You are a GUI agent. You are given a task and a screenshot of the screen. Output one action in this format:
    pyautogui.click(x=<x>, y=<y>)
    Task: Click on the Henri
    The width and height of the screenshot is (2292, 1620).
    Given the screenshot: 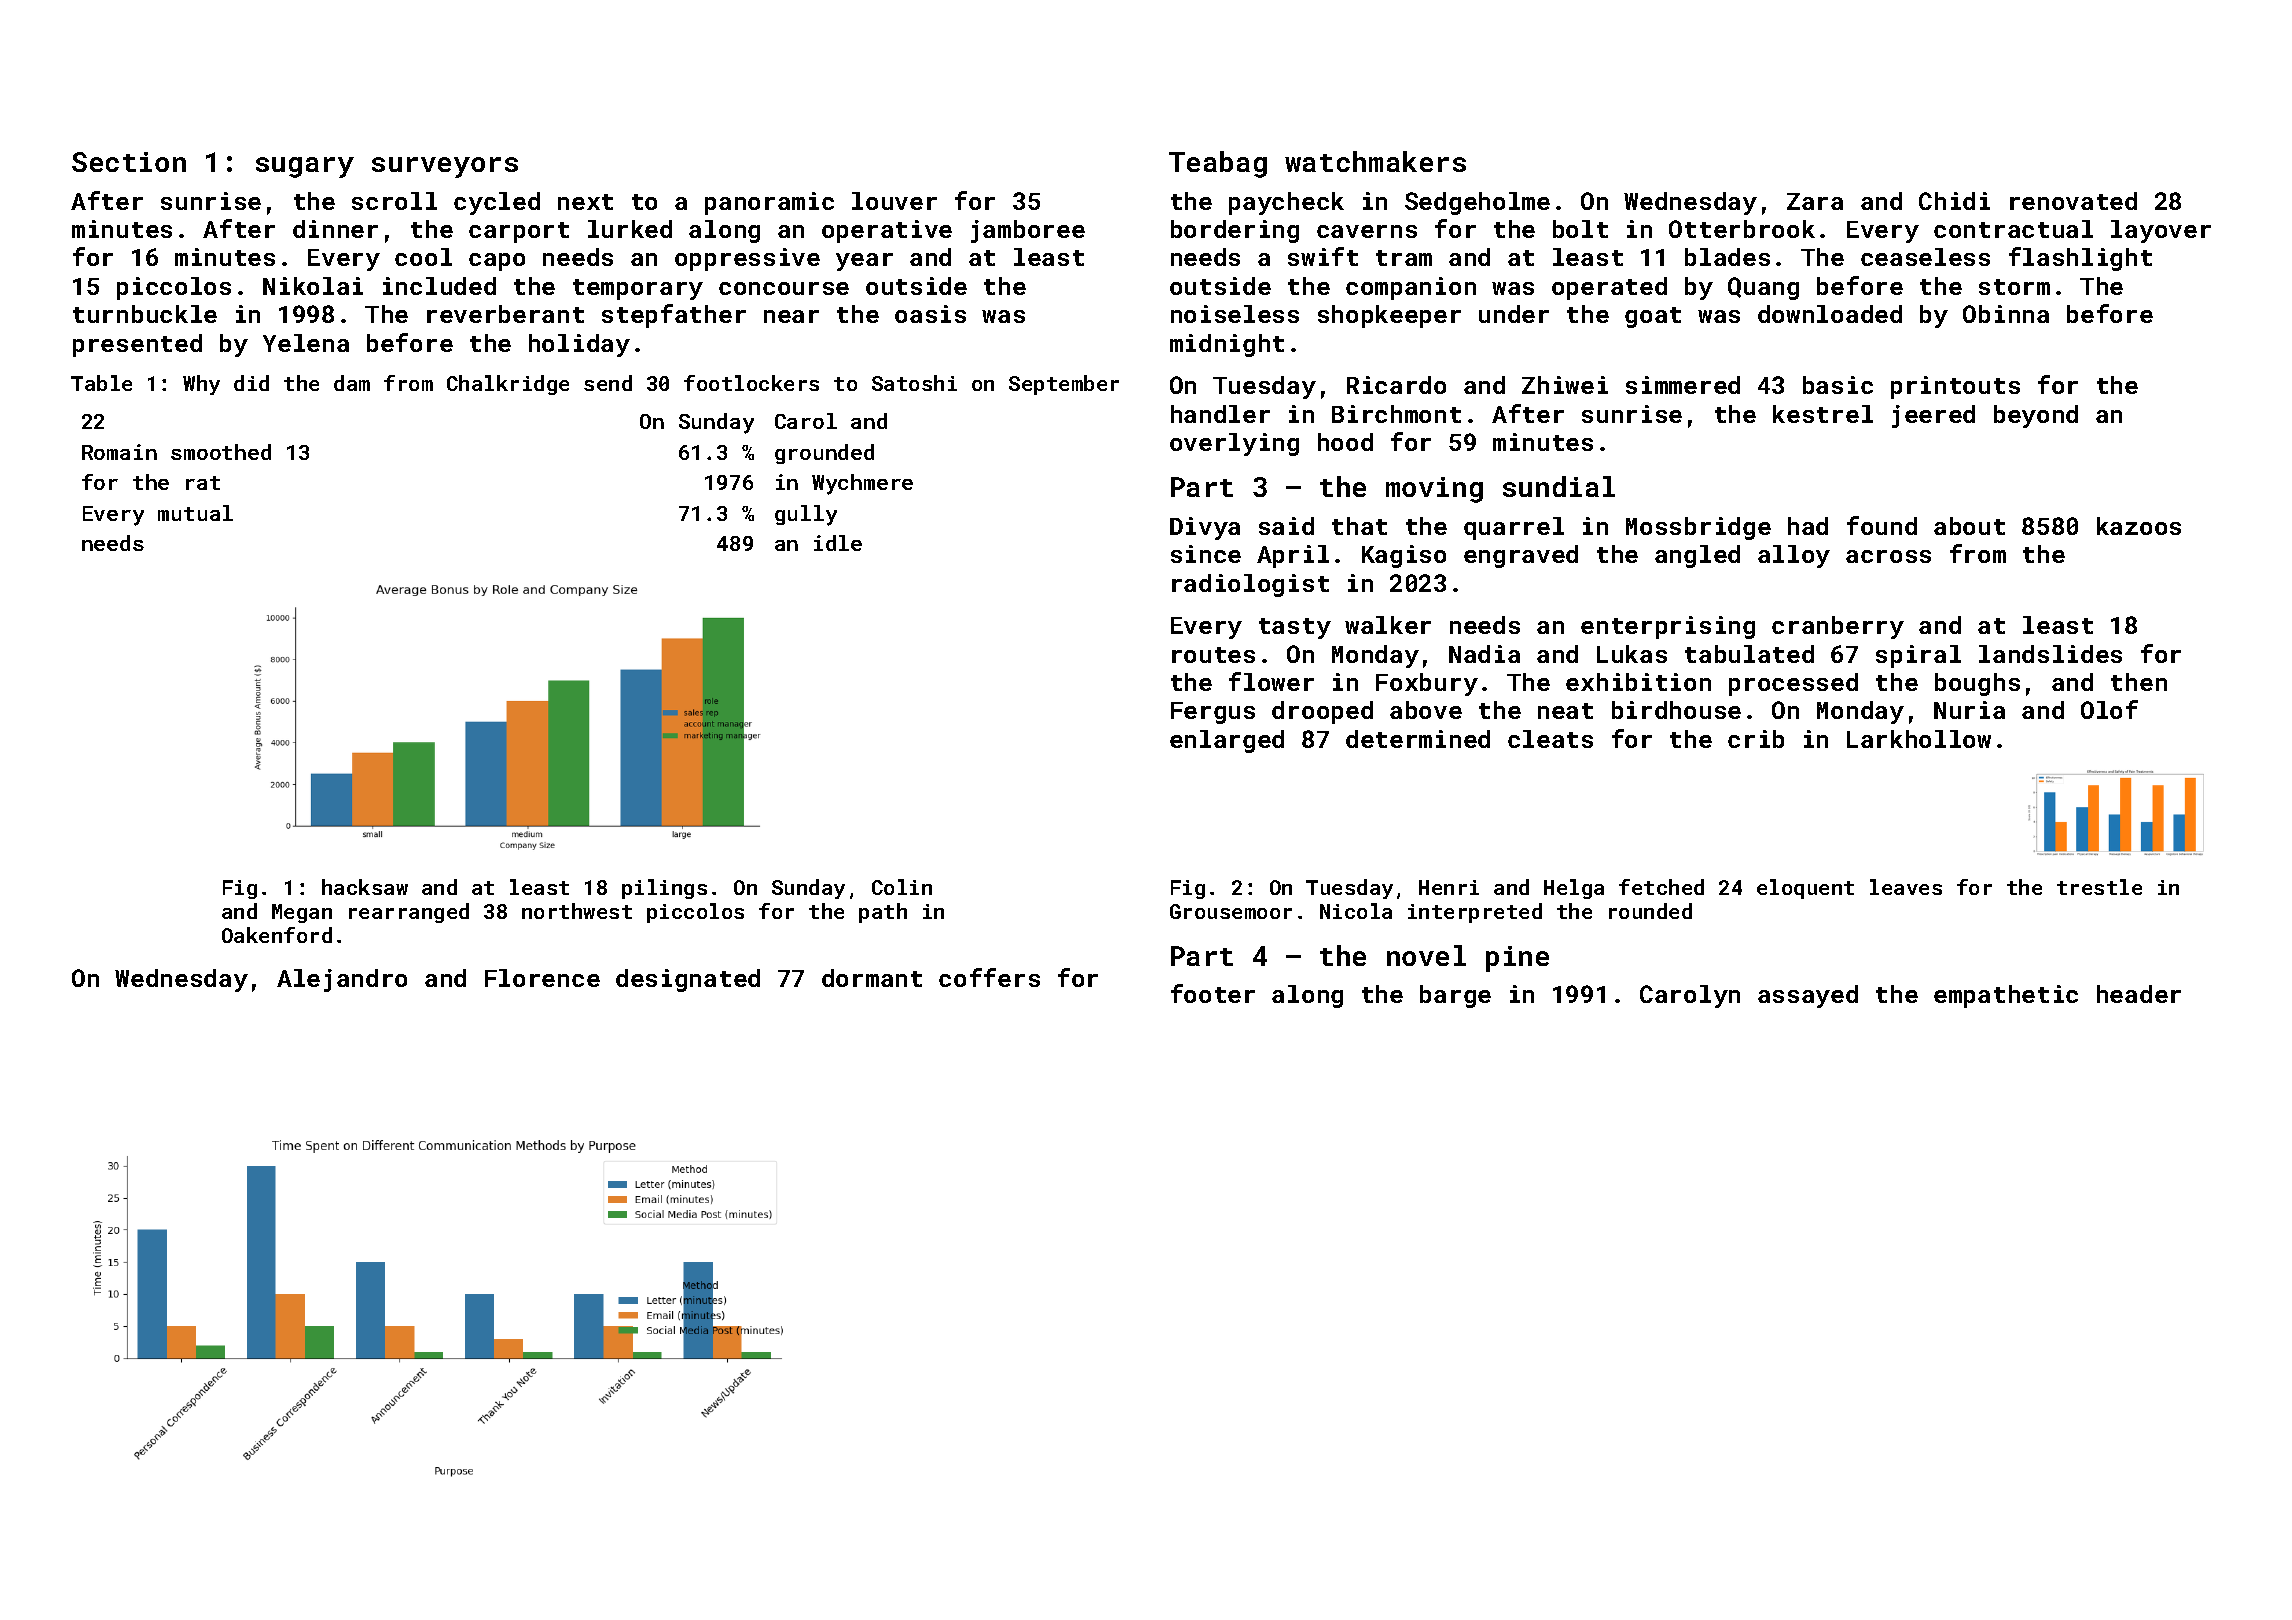 What is the action you would take?
    pyautogui.click(x=1449, y=887)
